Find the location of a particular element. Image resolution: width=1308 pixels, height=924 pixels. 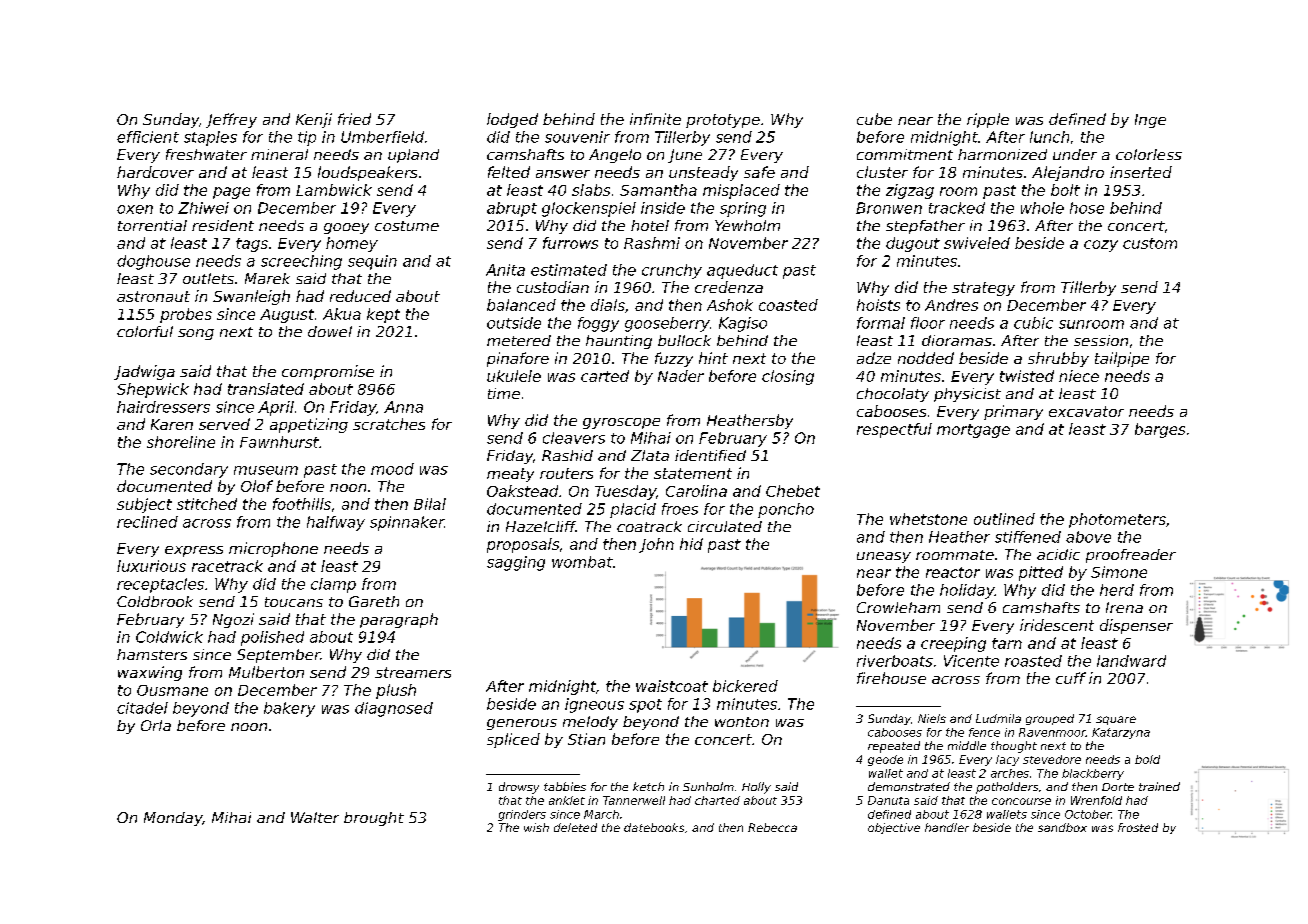

furrows is located at coordinates (570, 243).
